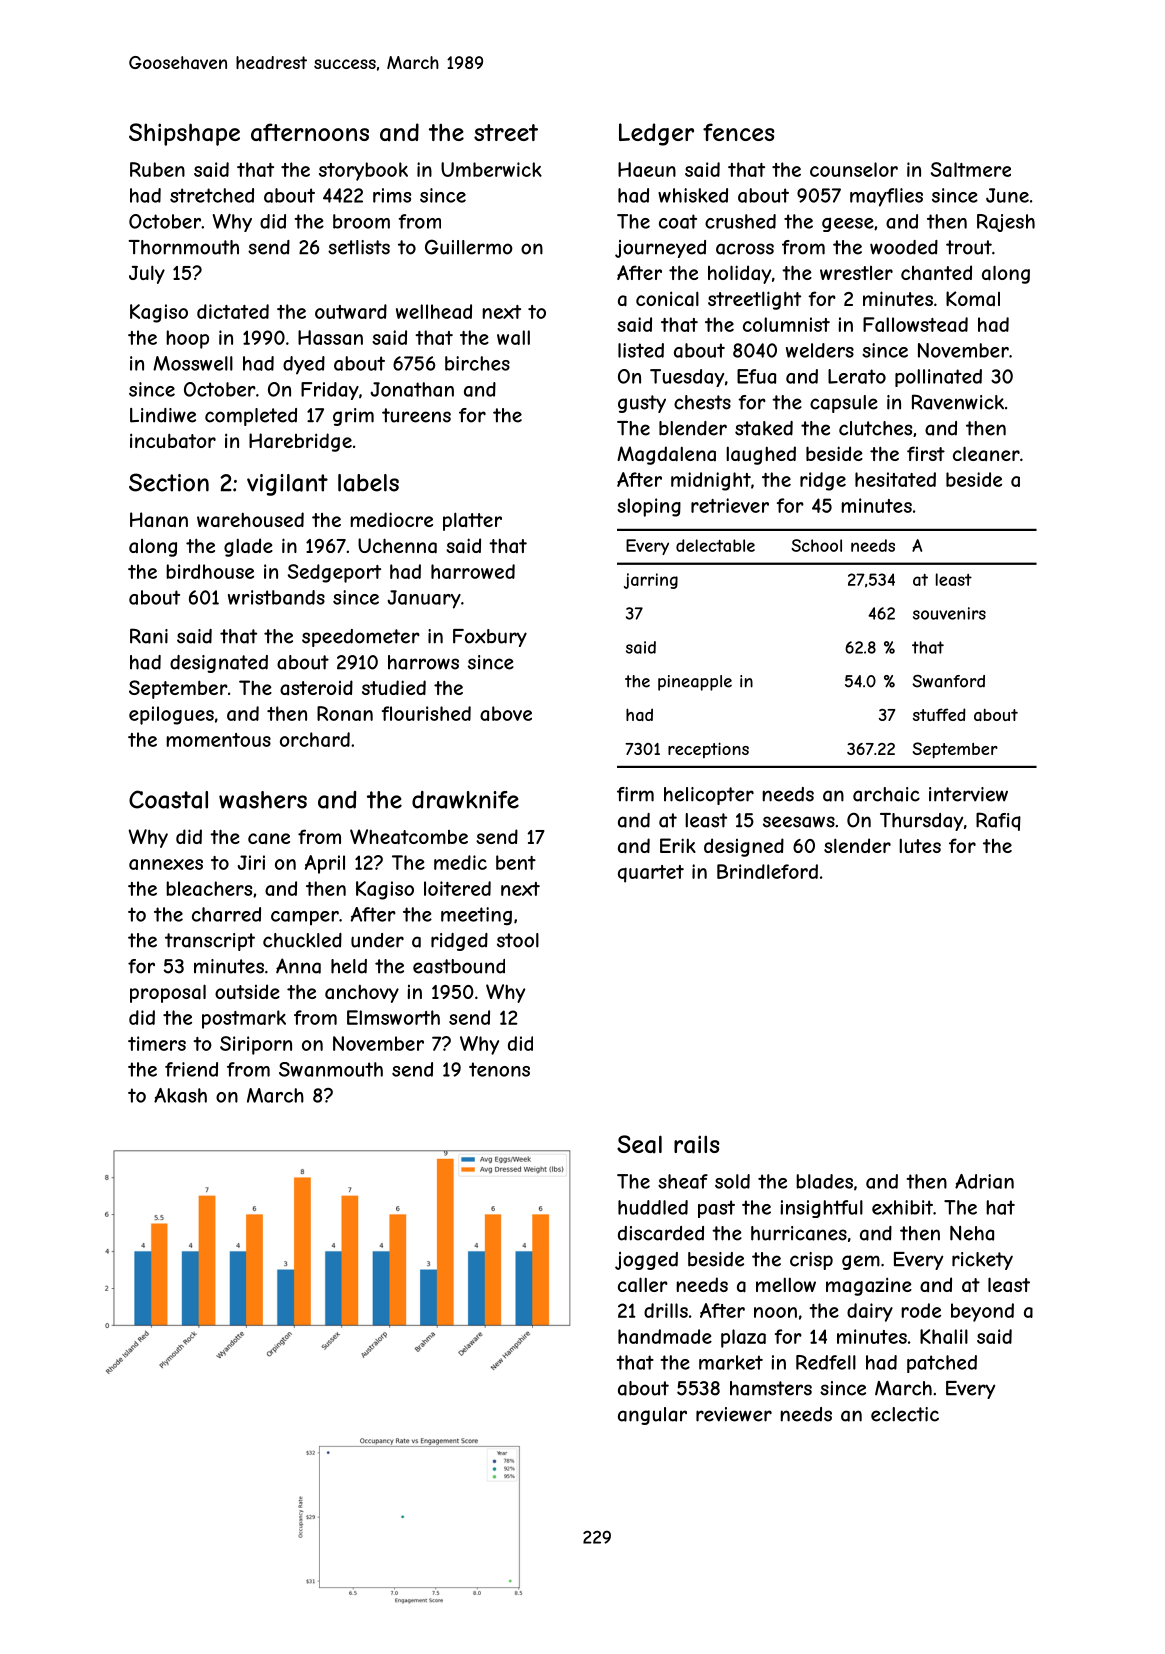  I want to click on exhibit, so click(902, 1207).
